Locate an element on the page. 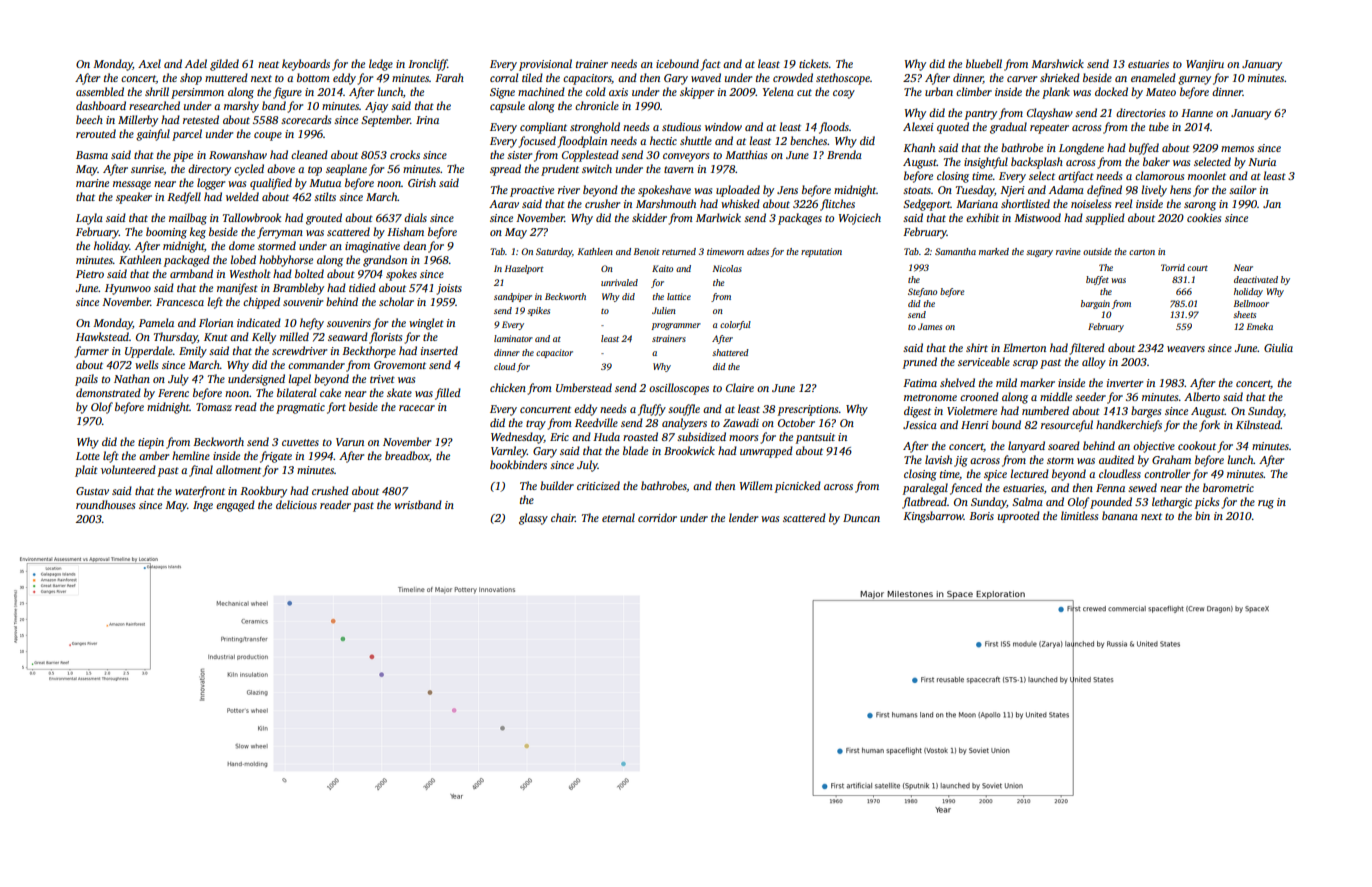 This document has height=887, width=1372. tickets is located at coordinates (813, 63).
